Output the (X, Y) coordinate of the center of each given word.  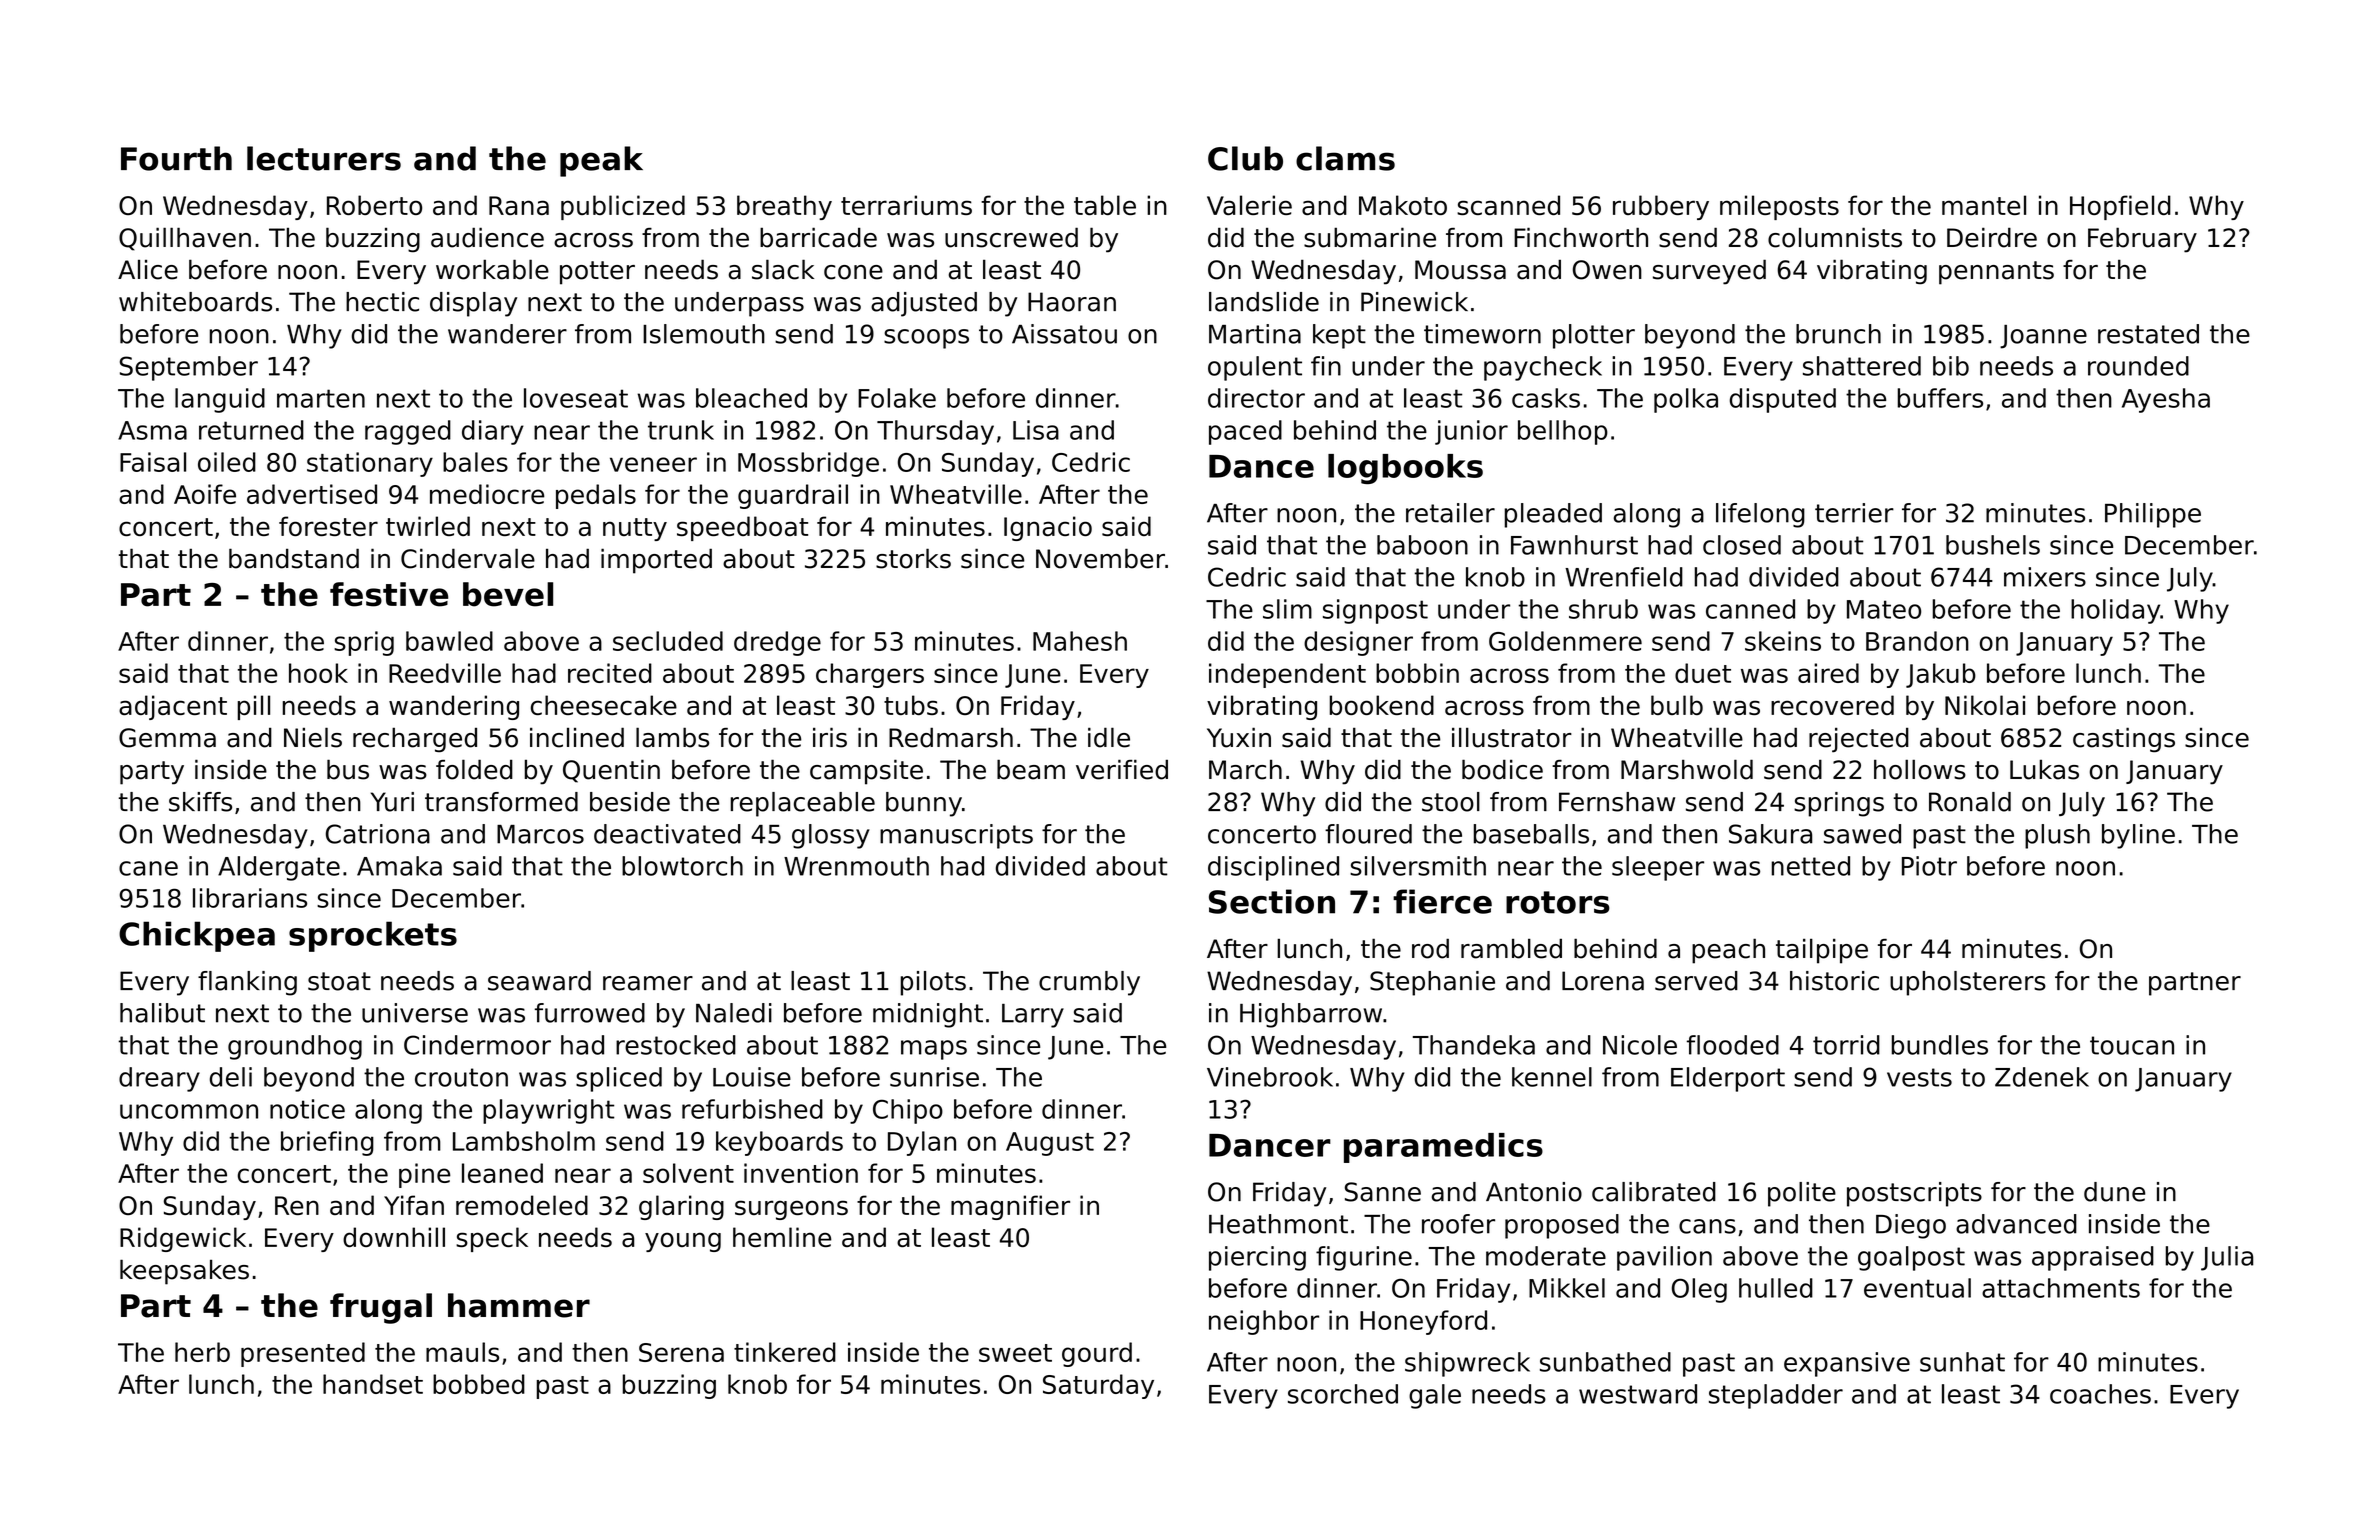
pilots (933, 983)
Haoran (1072, 302)
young (683, 1242)
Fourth (176, 158)
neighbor (1264, 1322)
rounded (2138, 366)
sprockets (373, 936)
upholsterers (1968, 983)
